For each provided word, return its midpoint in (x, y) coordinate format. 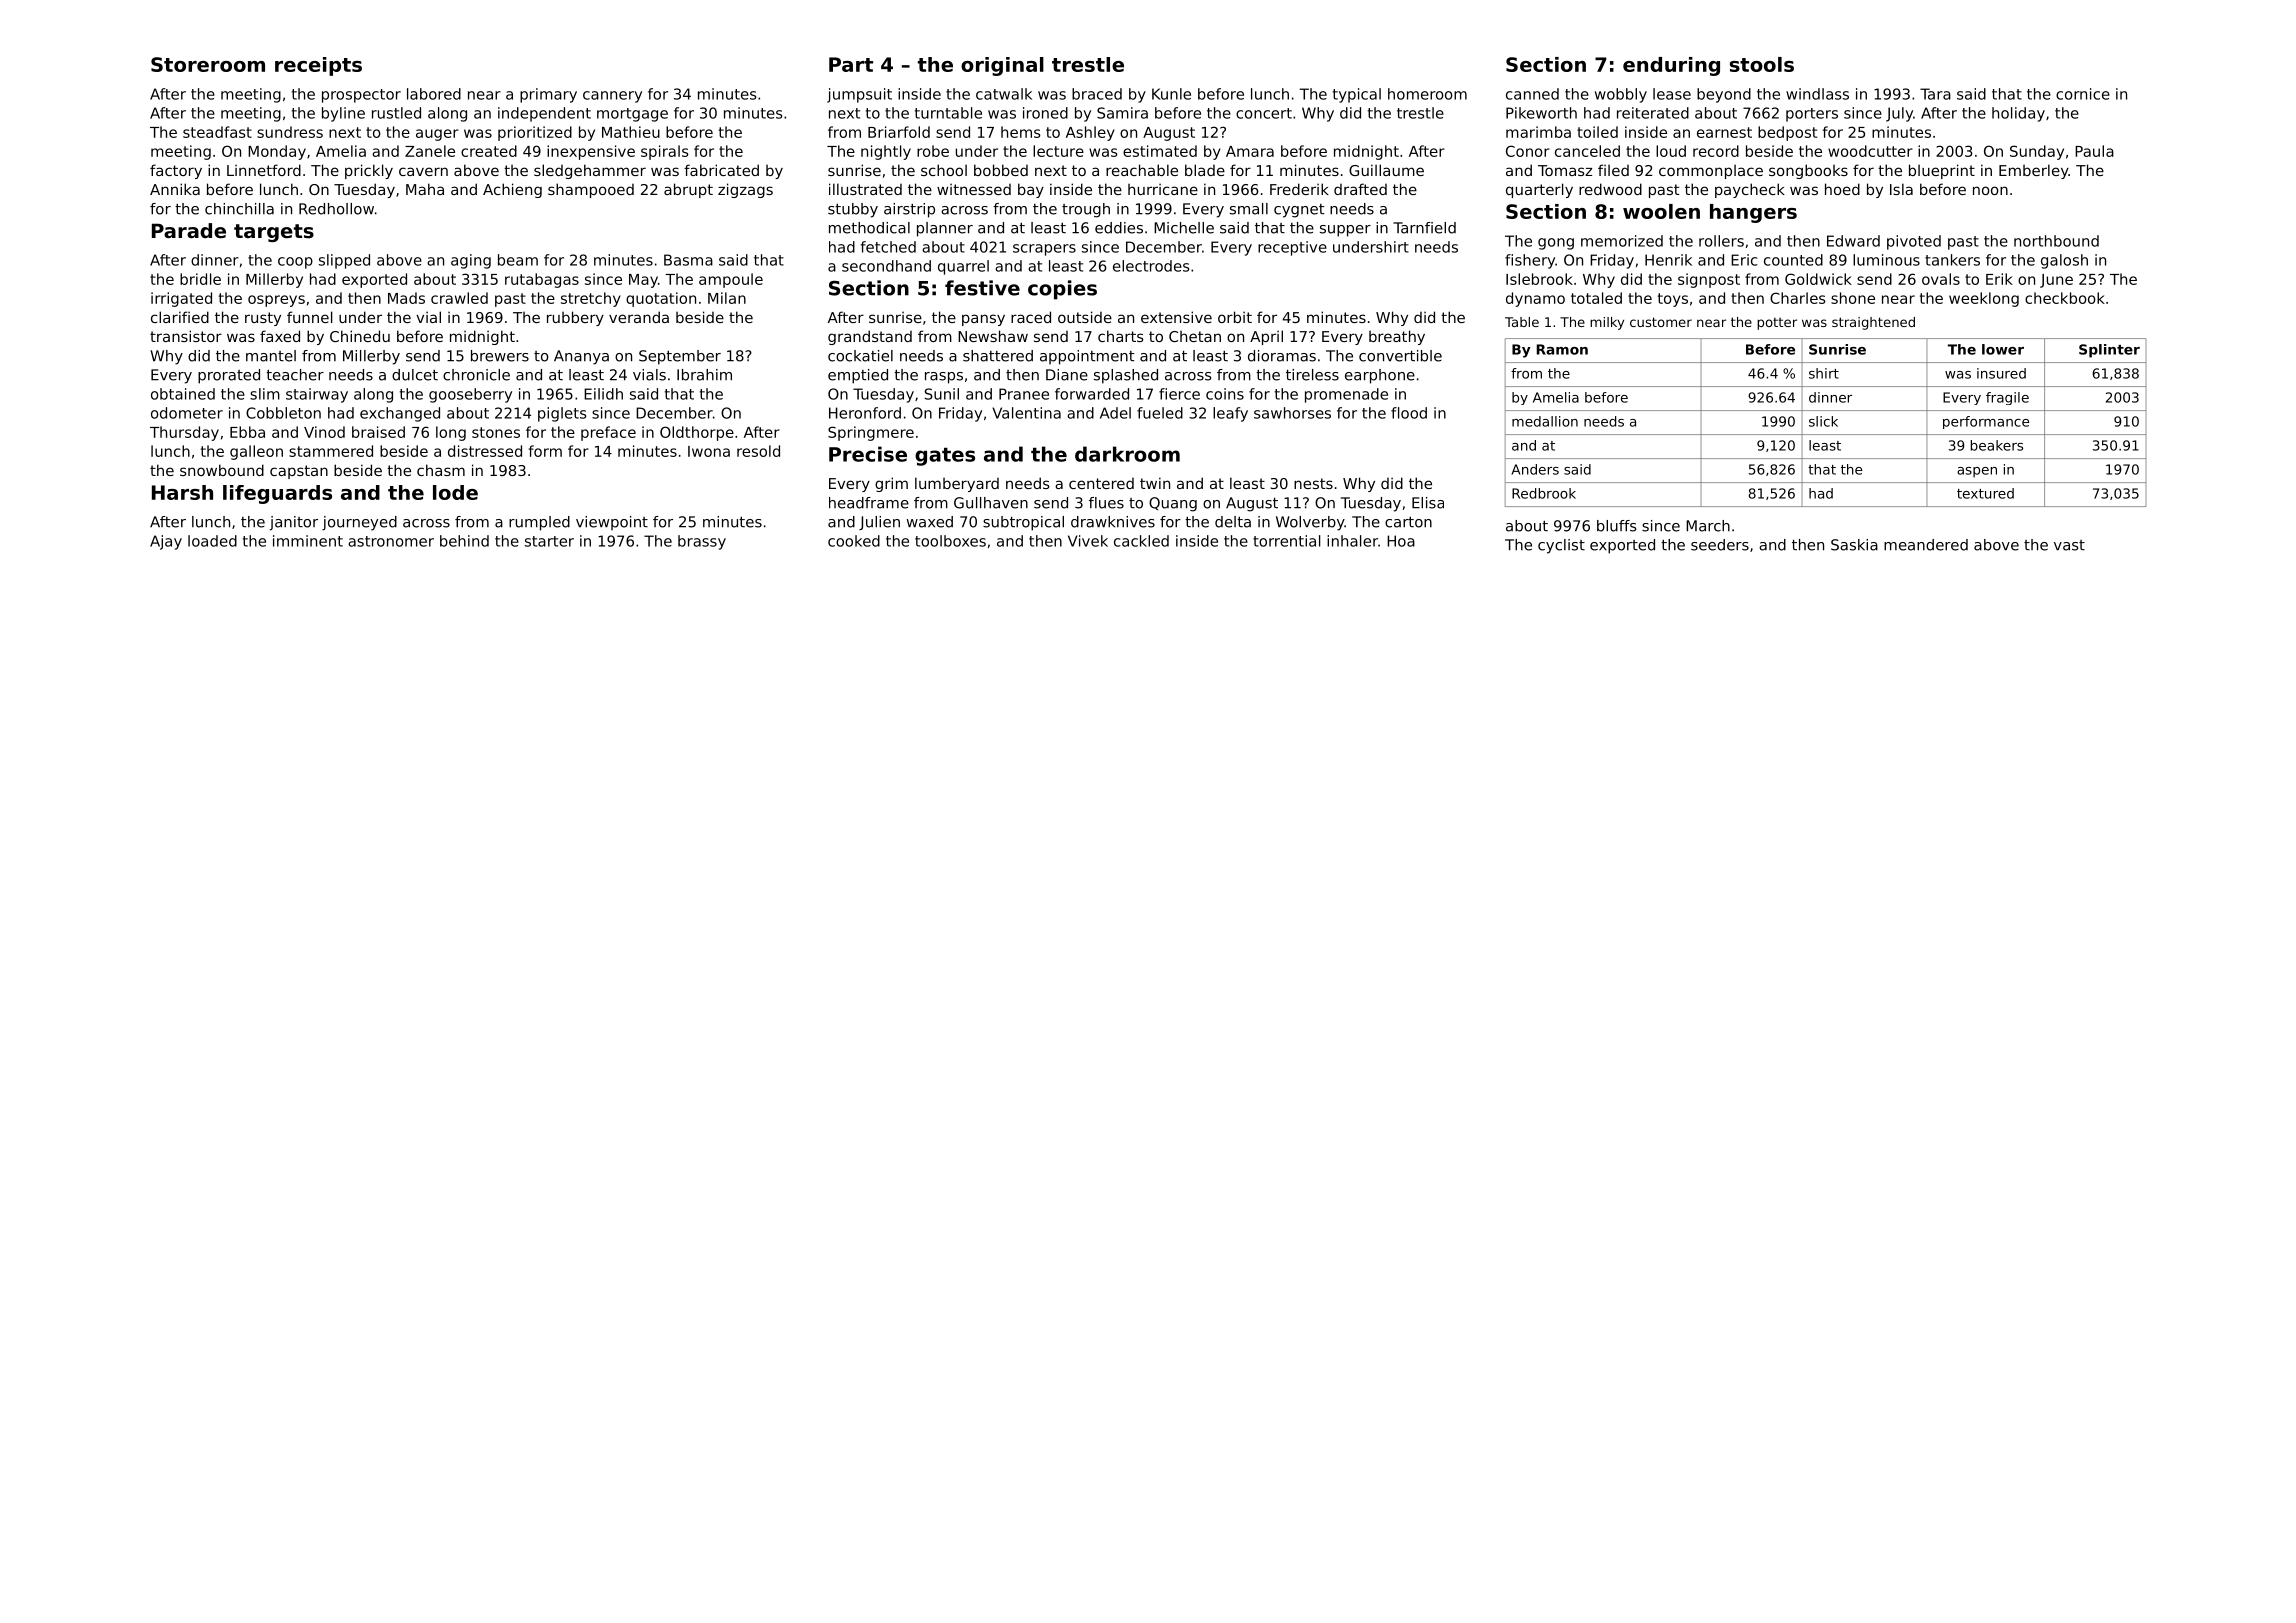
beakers (1996, 445)
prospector (361, 96)
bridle (200, 279)
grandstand (870, 337)
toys (1673, 300)
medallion (1545, 421)
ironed (1045, 113)
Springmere (871, 433)
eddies (1119, 228)
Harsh (182, 492)
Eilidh (603, 394)
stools (1762, 64)
